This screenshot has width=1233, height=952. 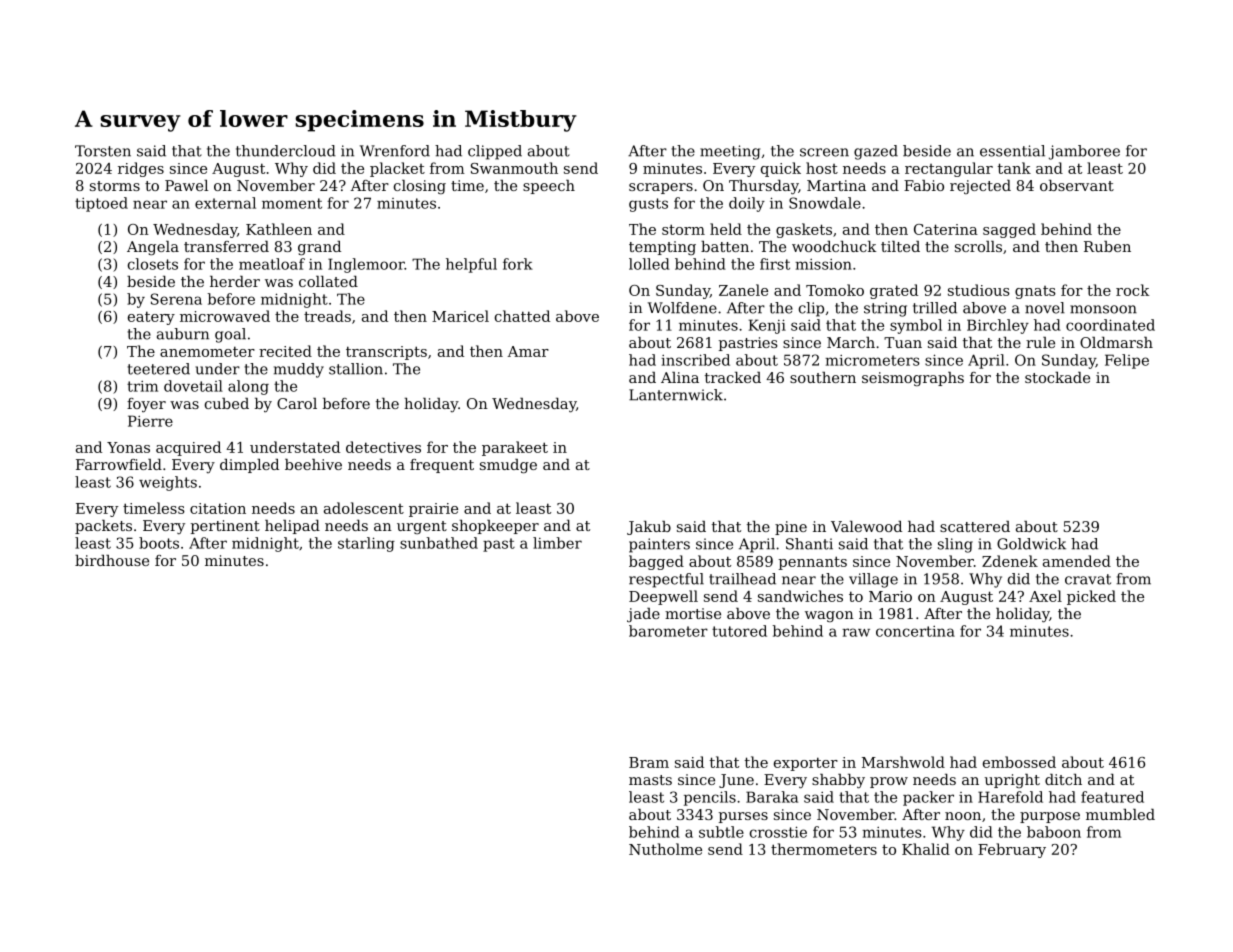 I want to click on picked, so click(x=1091, y=597).
